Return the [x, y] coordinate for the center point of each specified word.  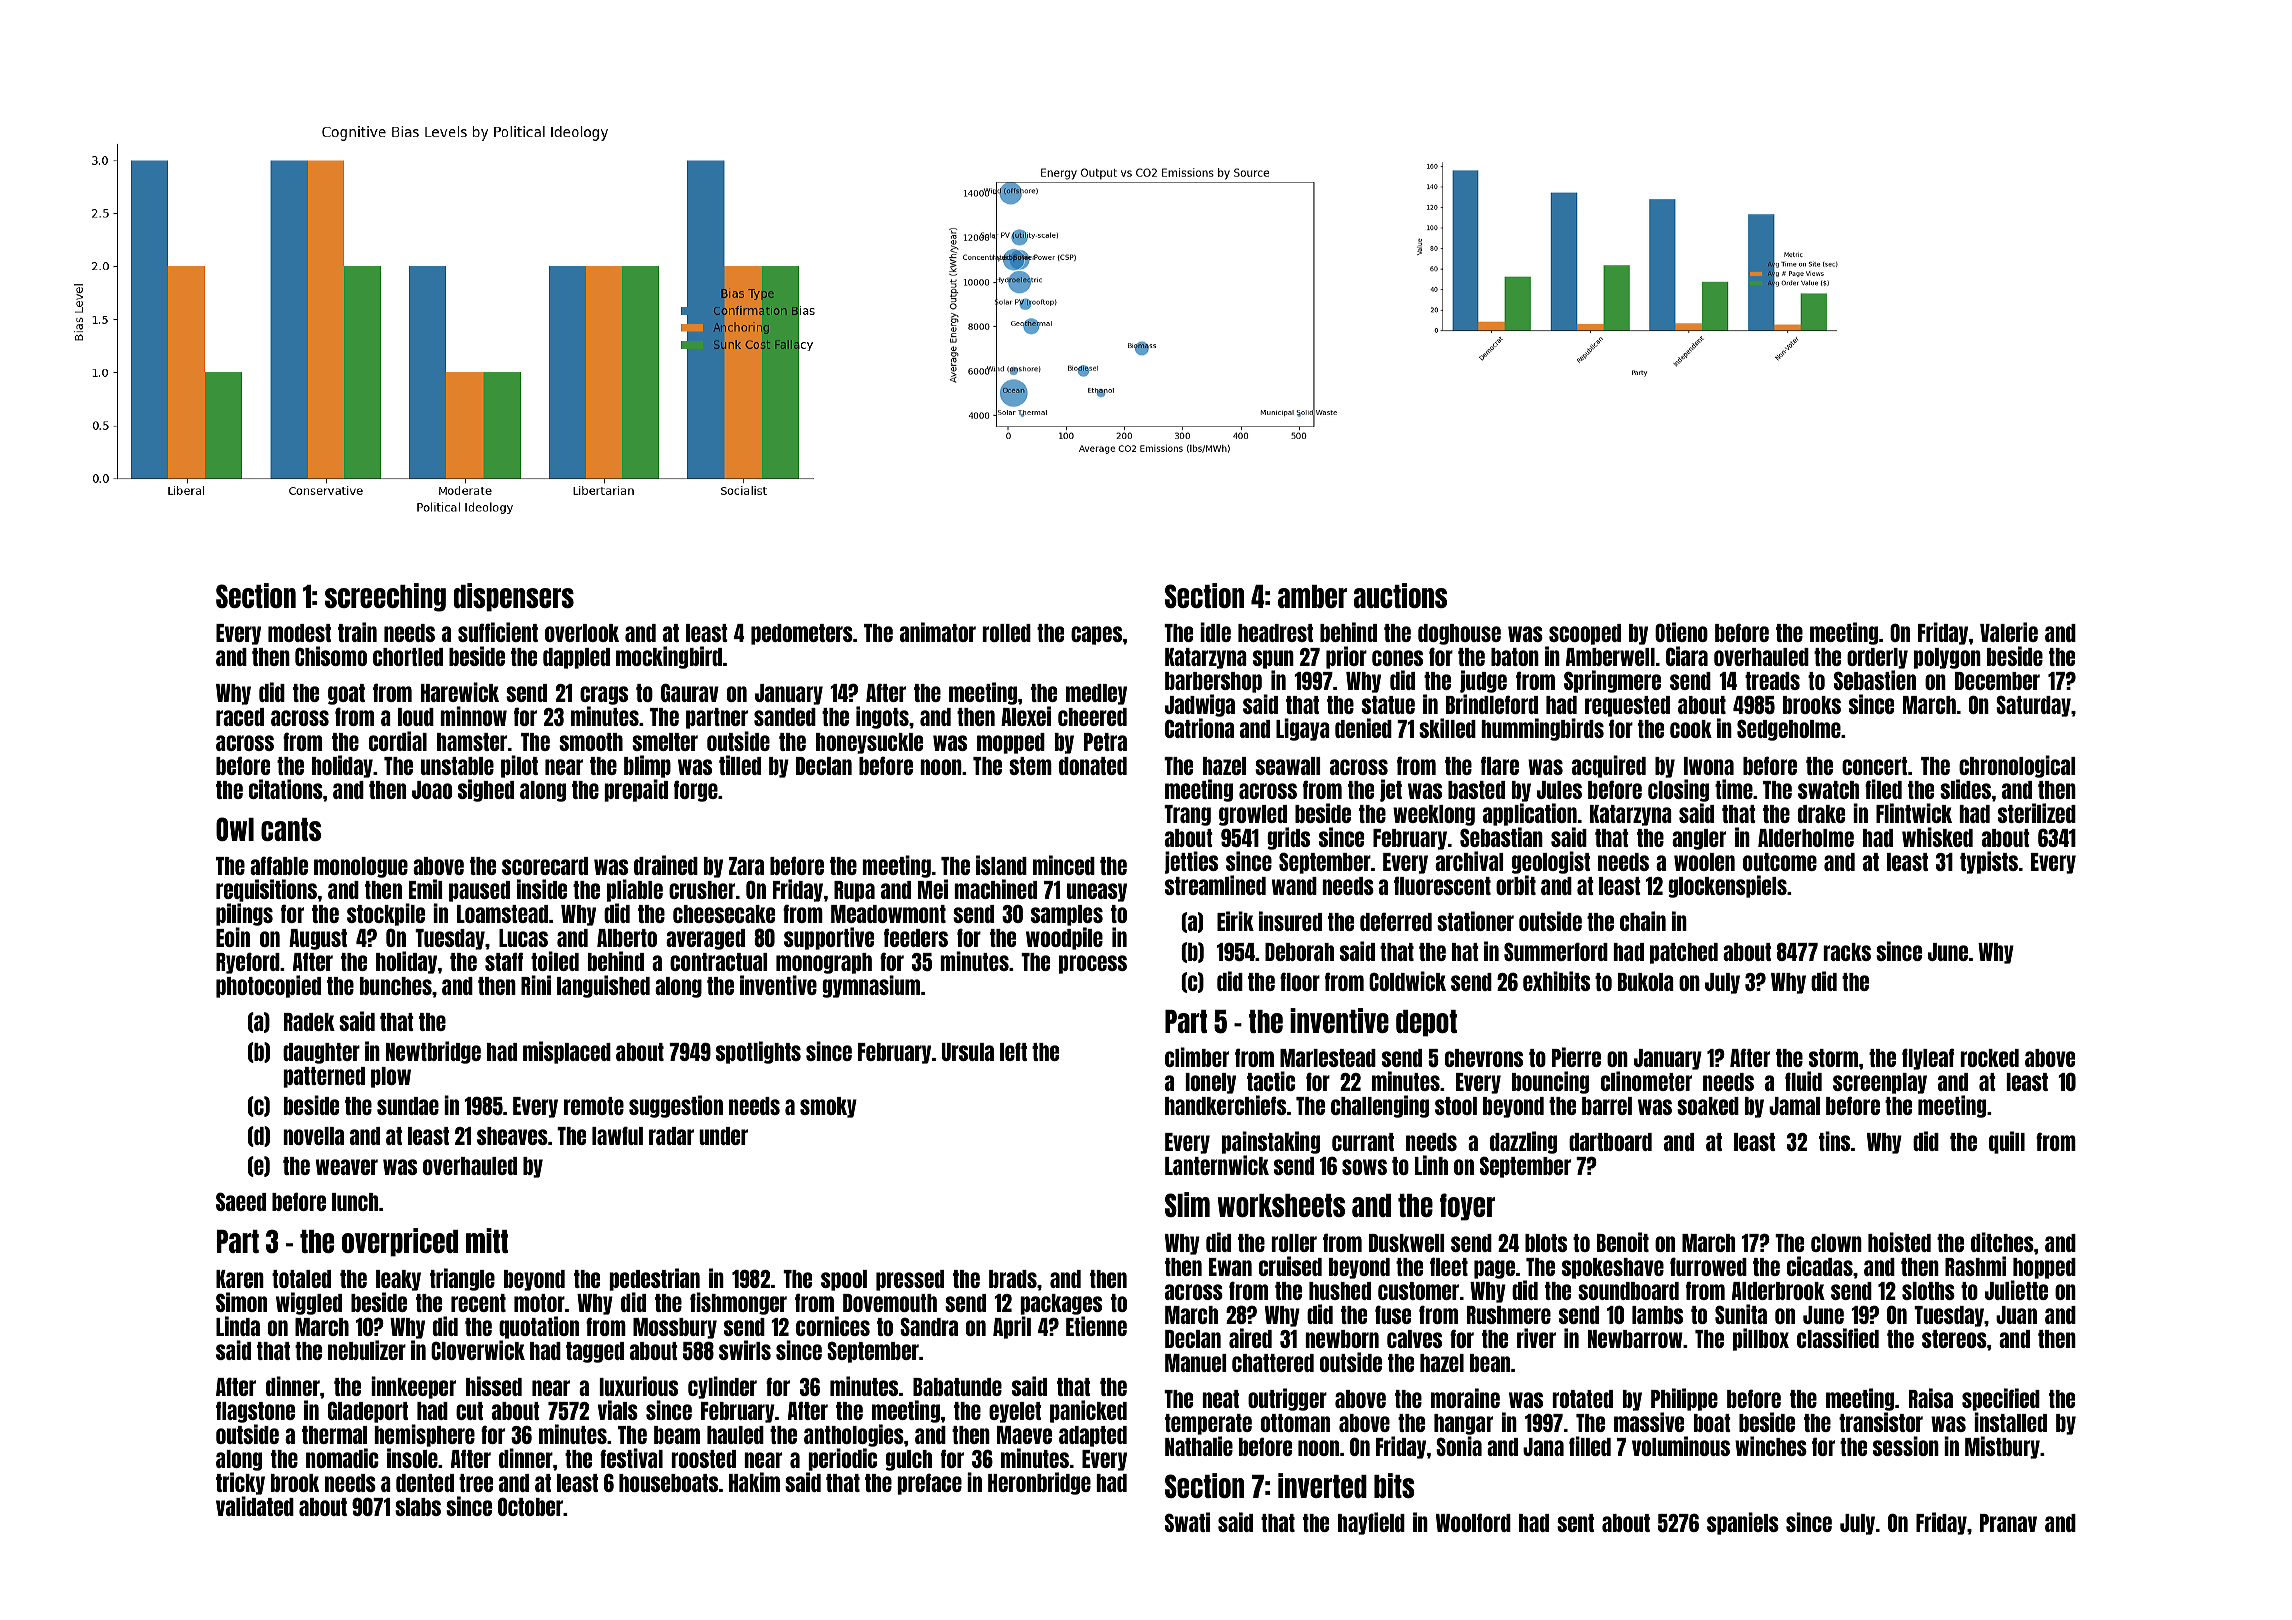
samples [1067, 915]
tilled [740, 765]
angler [1699, 839]
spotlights [758, 1052]
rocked [1989, 1058]
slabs [418, 1507]
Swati [1187, 1522]
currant [1363, 1142]
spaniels [1743, 1523]
